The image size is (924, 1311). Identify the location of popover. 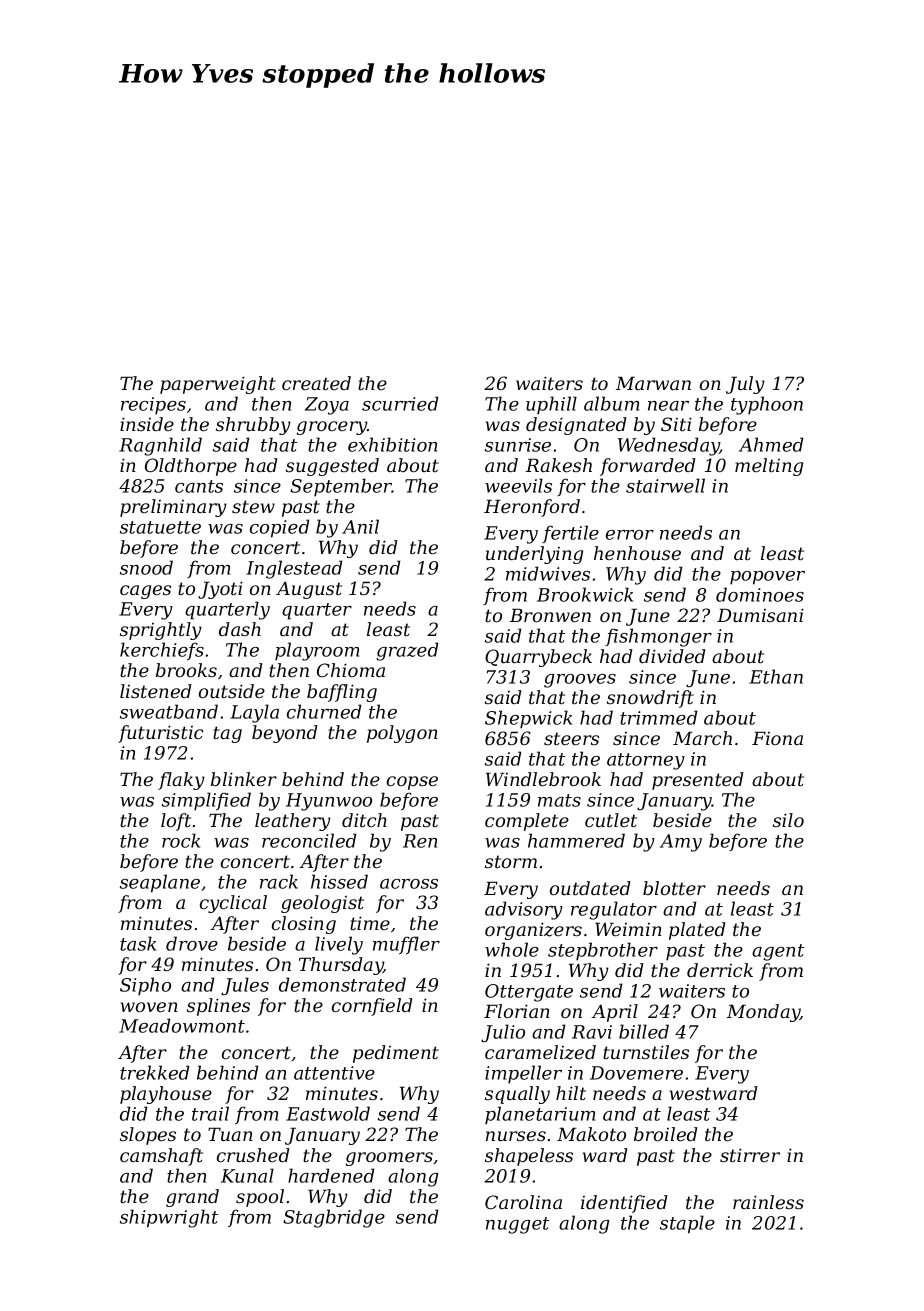
(767, 578).
